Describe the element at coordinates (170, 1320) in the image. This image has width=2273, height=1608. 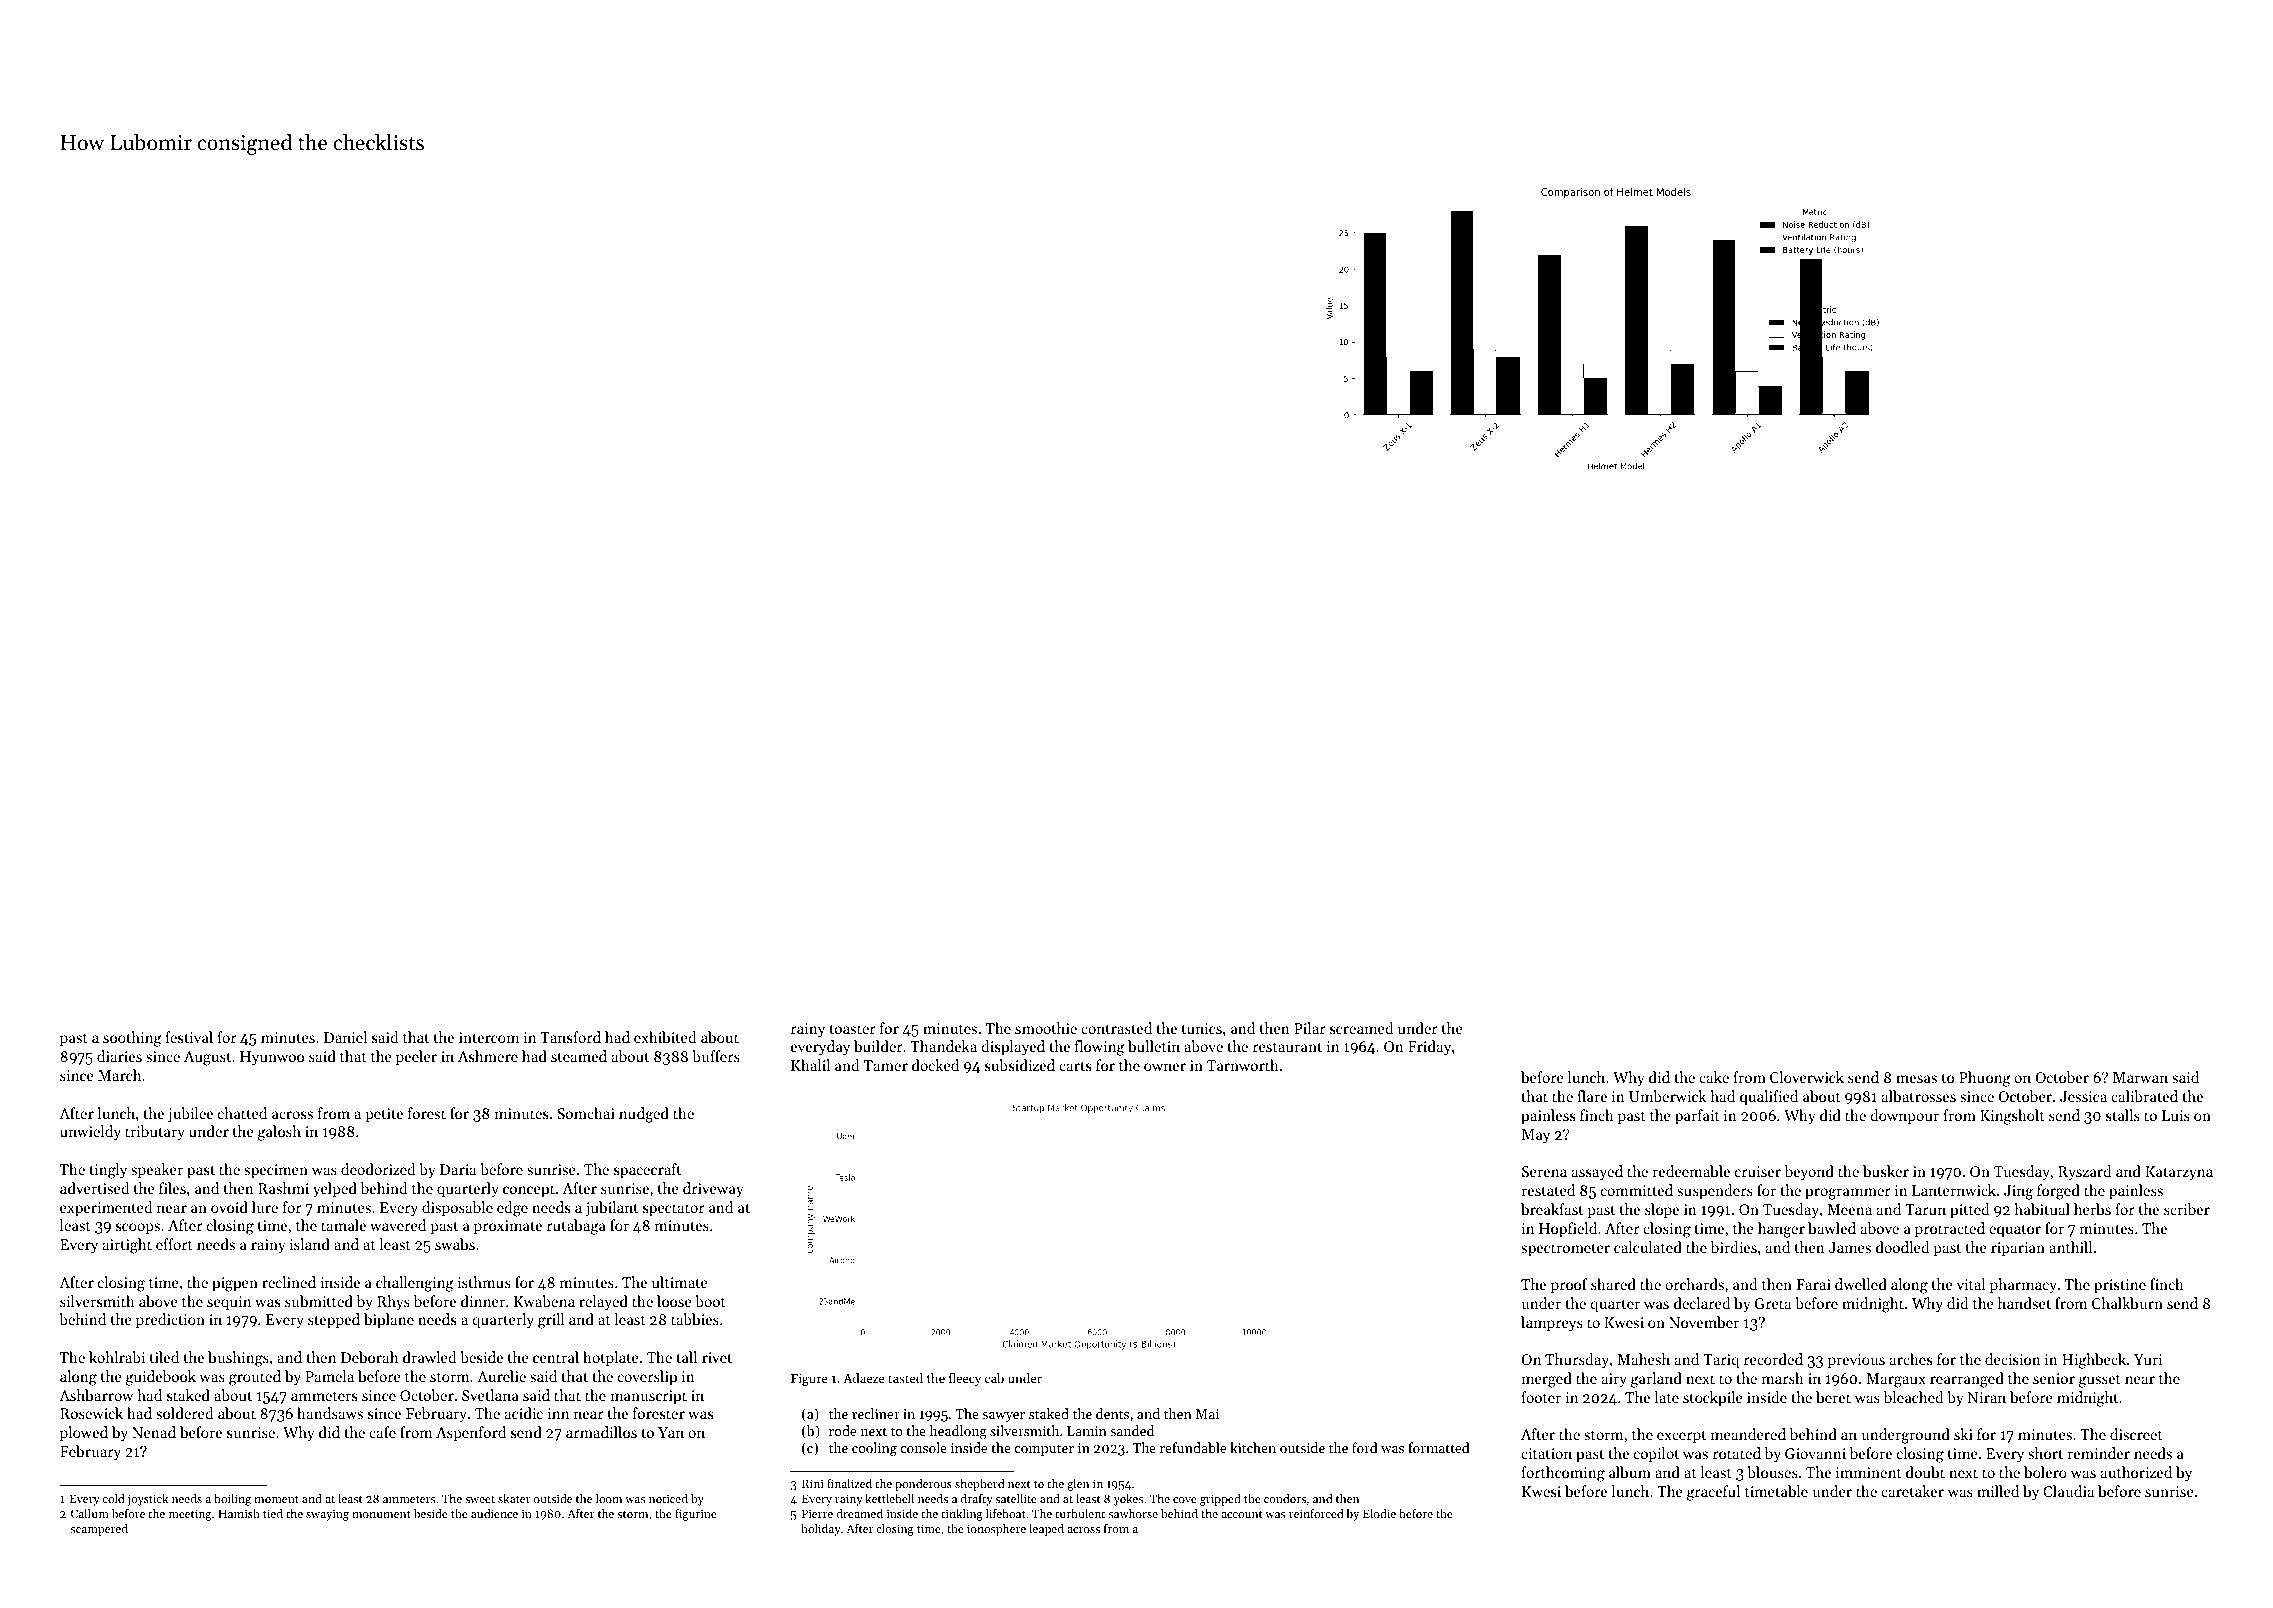
I see `prediction` at that location.
